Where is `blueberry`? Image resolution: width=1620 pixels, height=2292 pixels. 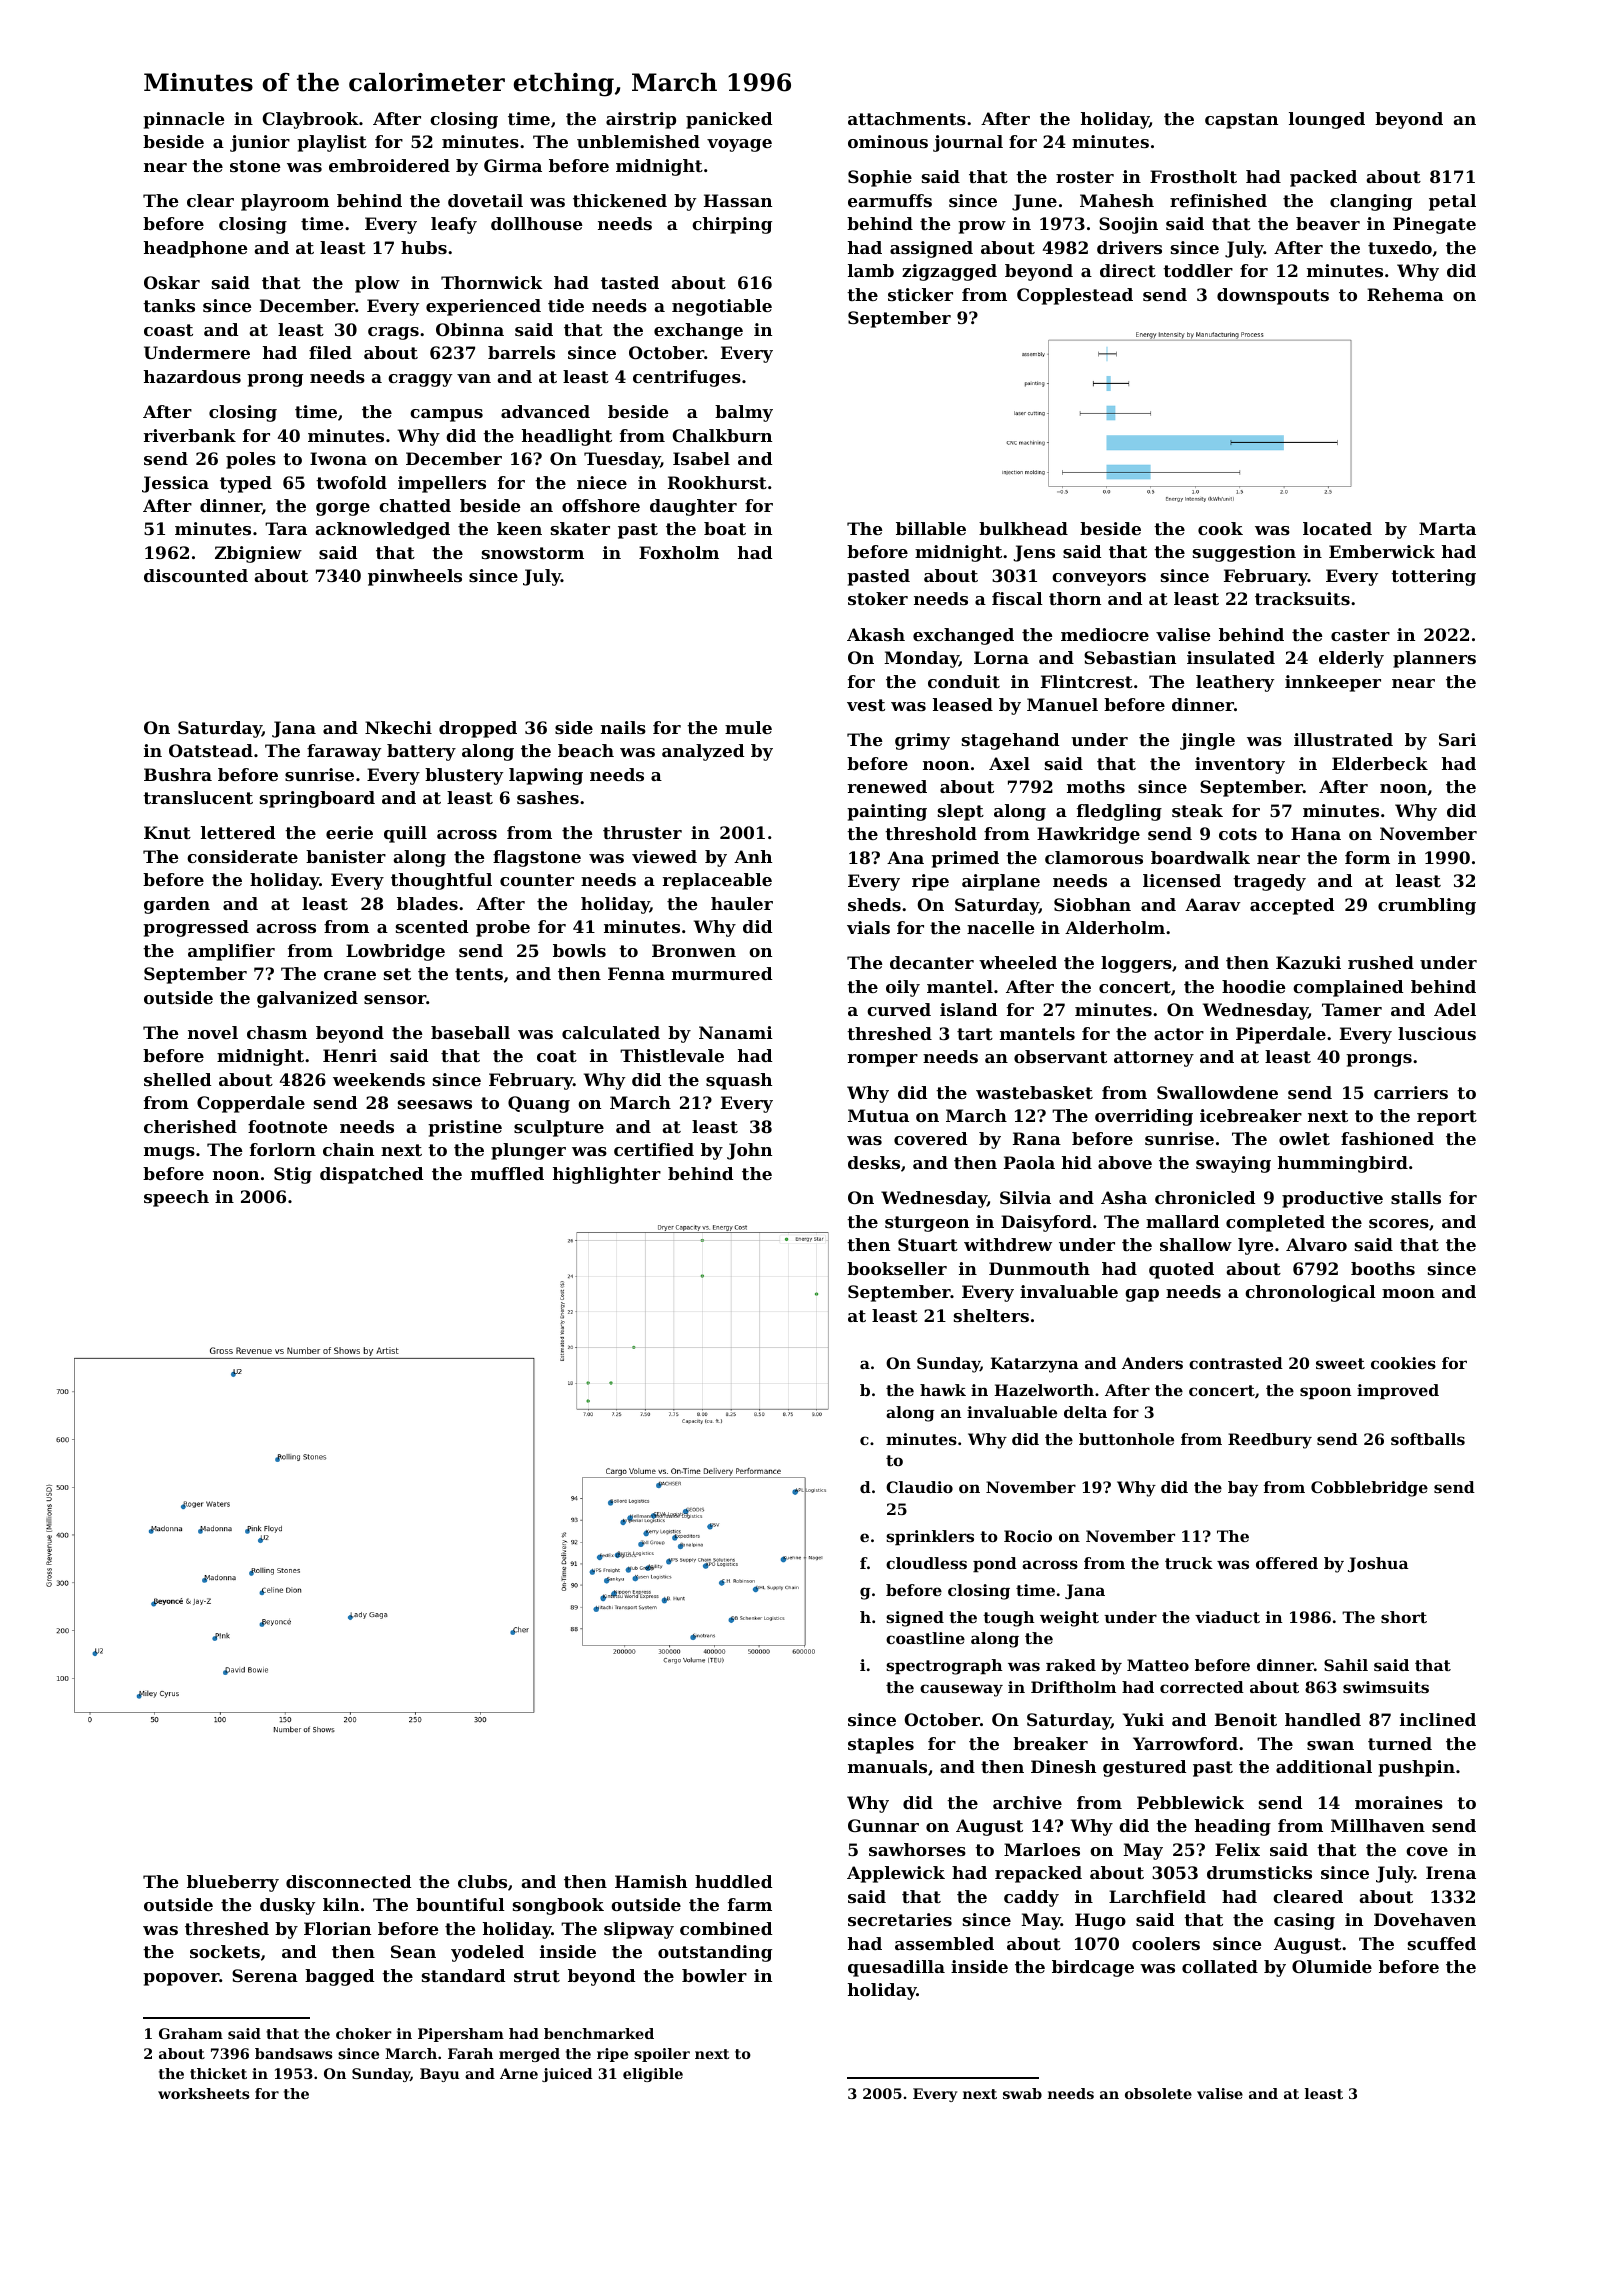
blueberry is located at coordinates (233, 1883).
